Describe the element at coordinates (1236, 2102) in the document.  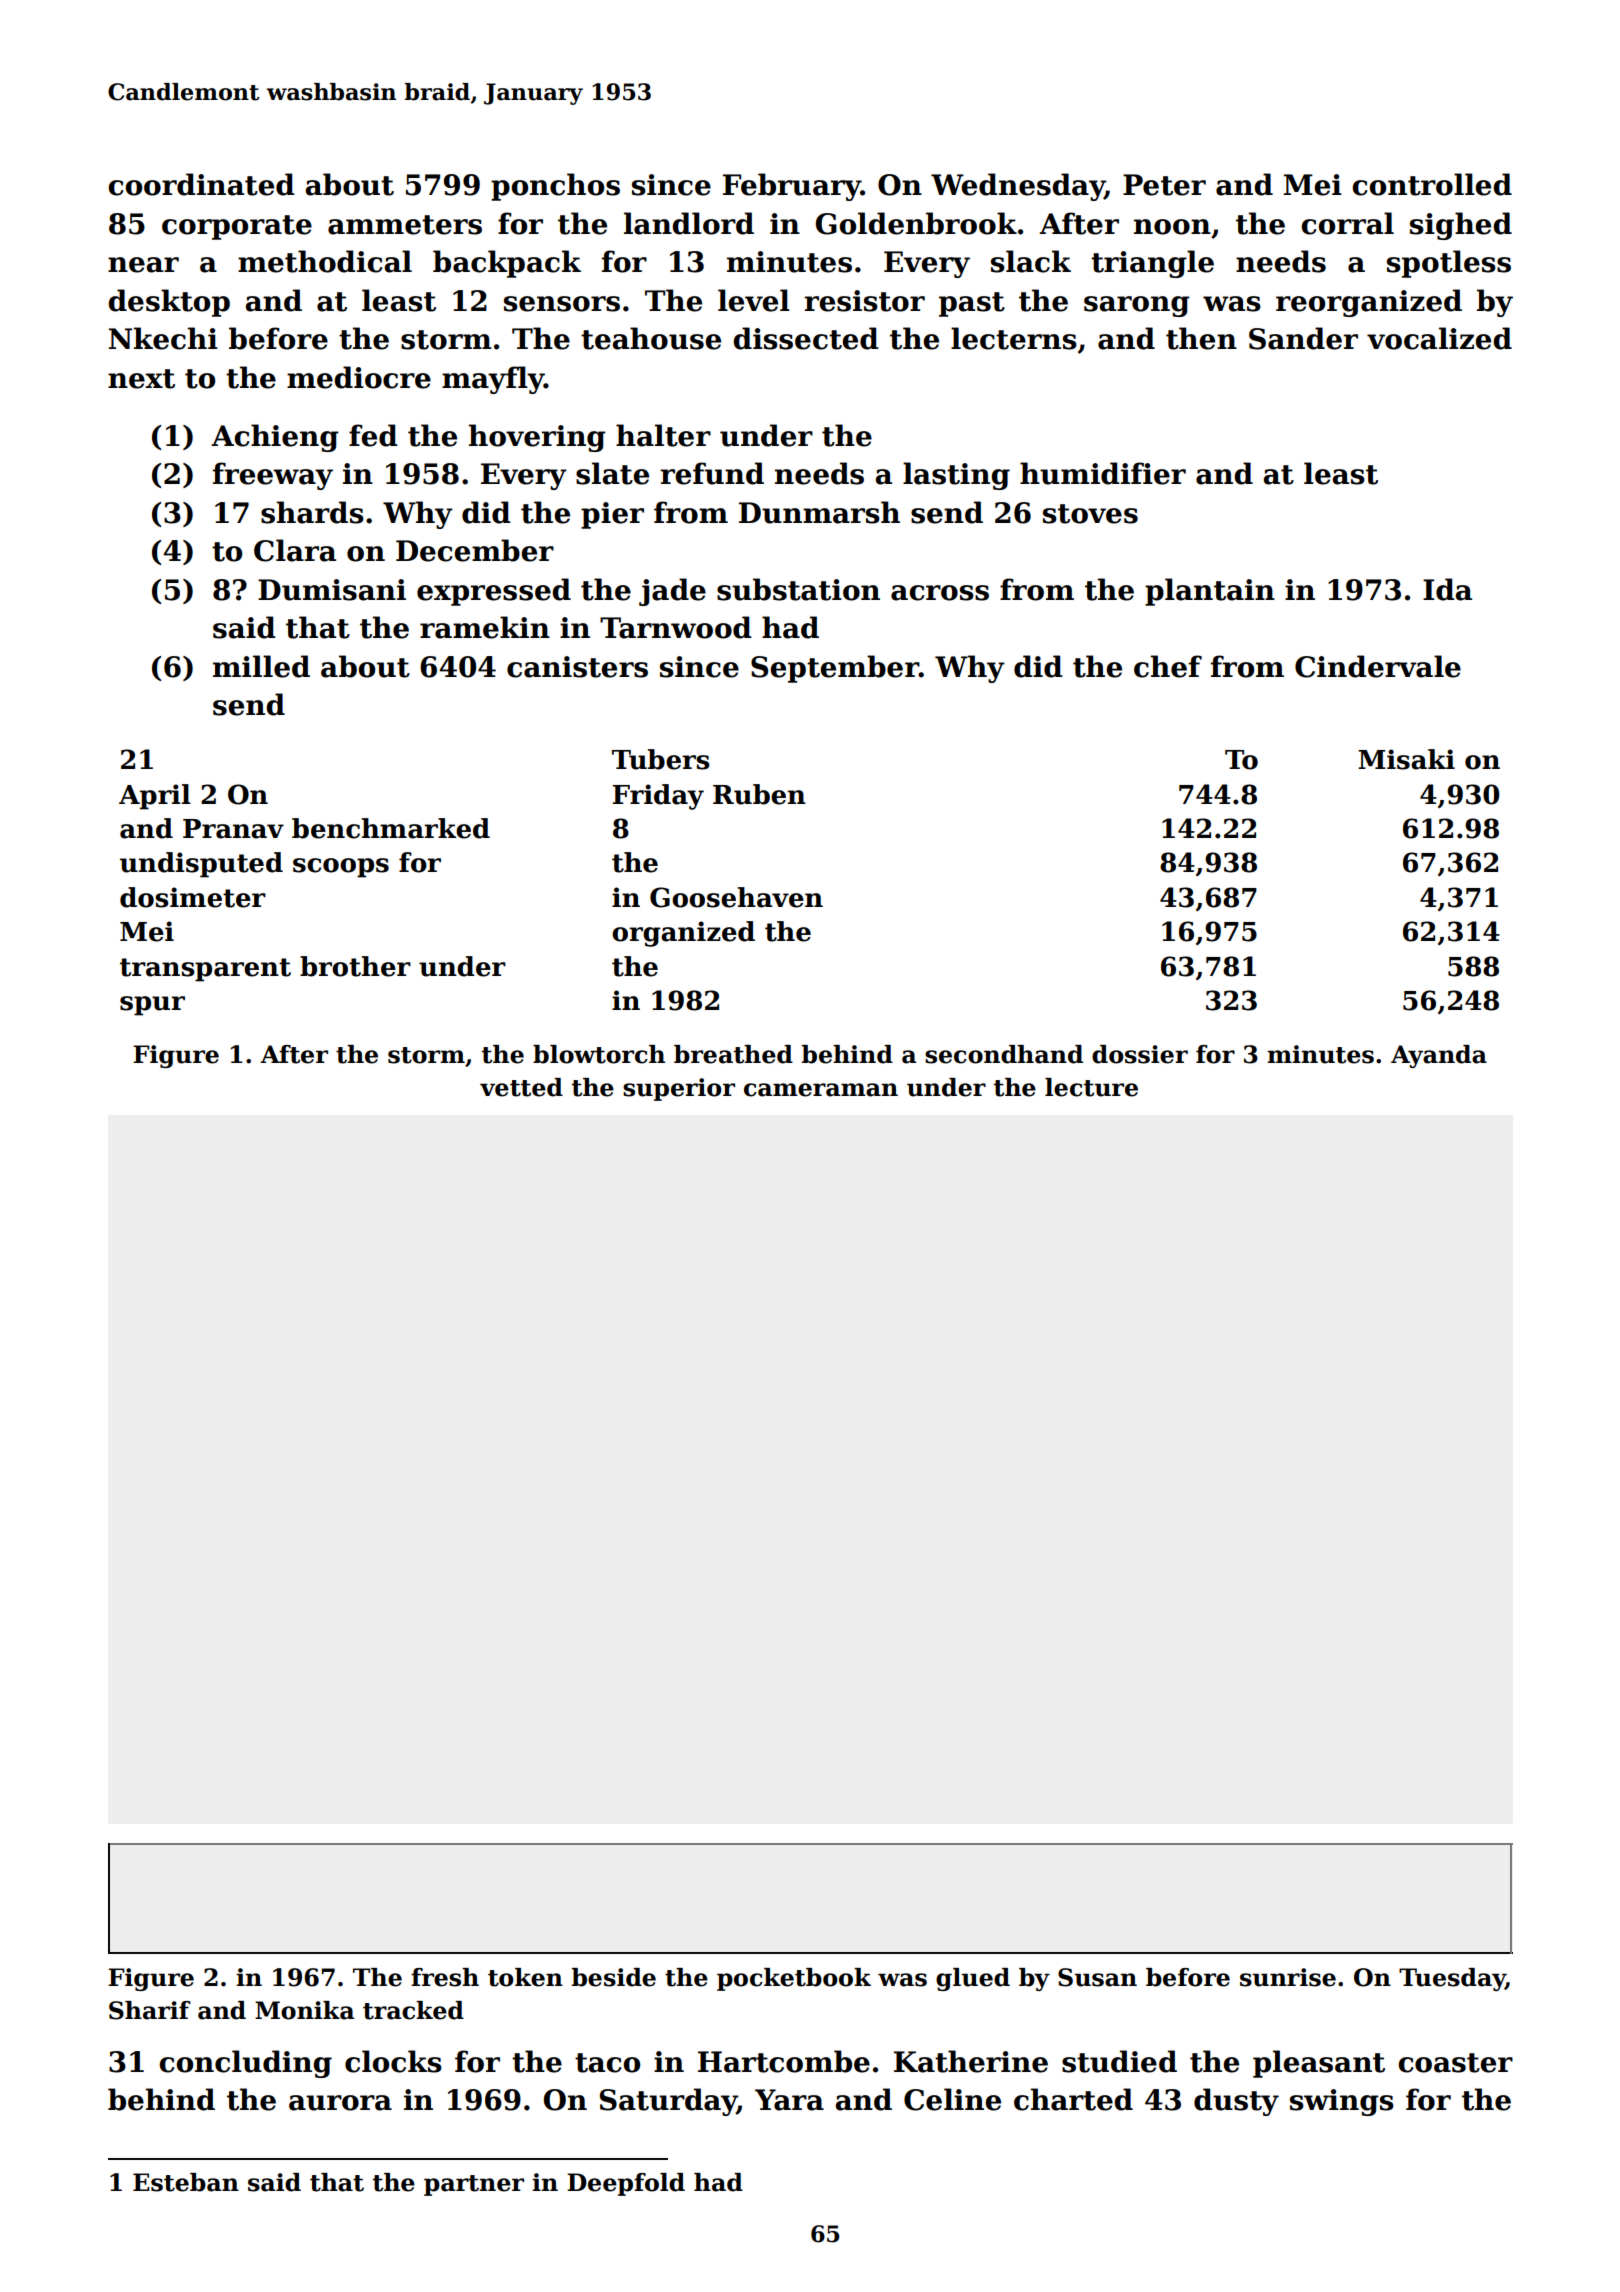
I see `dusty` at that location.
